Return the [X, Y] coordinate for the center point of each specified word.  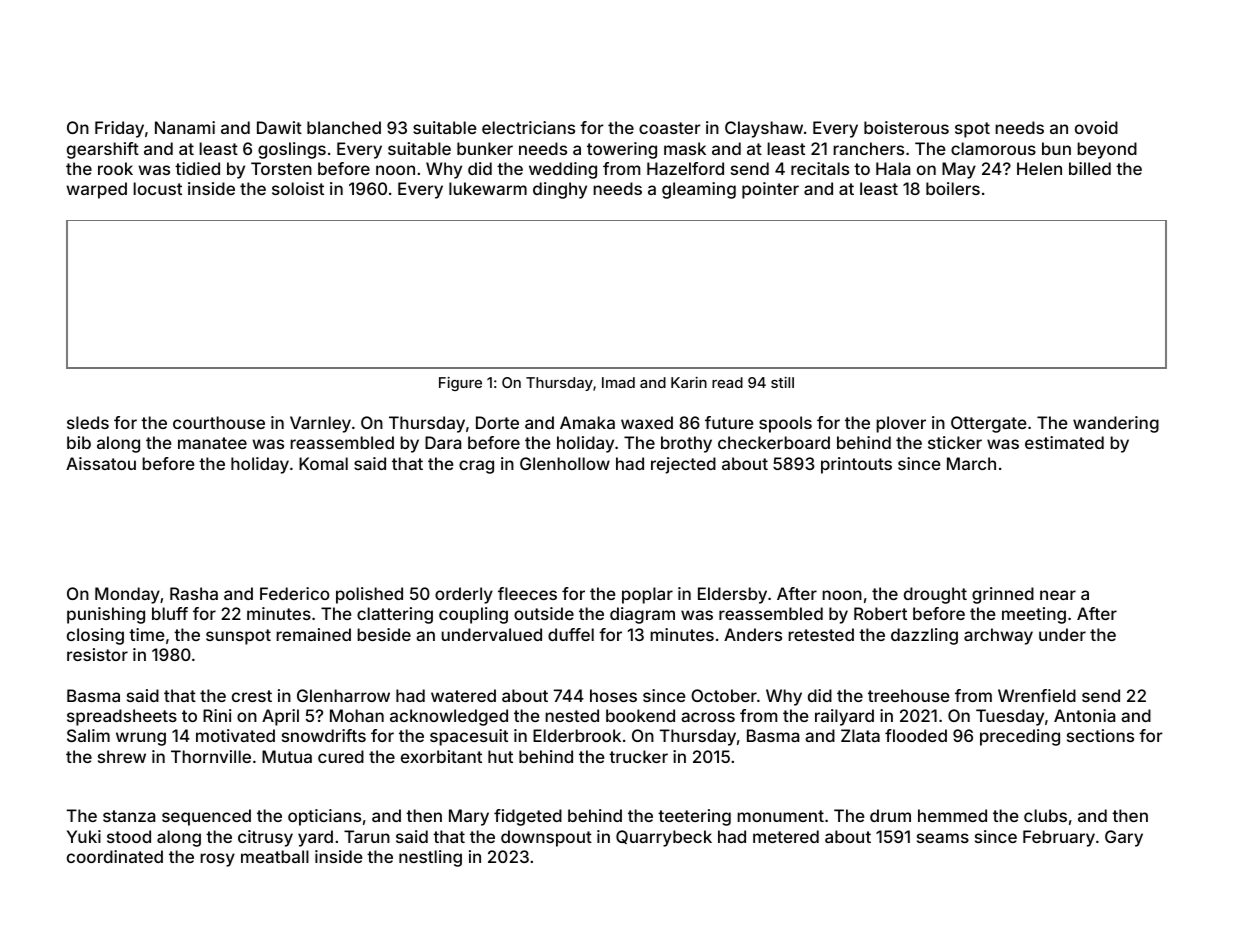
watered [463, 695]
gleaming [699, 190]
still [782, 382]
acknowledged [449, 717]
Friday [119, 129]
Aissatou [101, 463]
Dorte [497, 422]
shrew [122, 756]
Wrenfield [1037, 695]
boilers [953, 188]
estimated [1064, 442]
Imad [618, 382]
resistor [97, 654]
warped [96, 190]
